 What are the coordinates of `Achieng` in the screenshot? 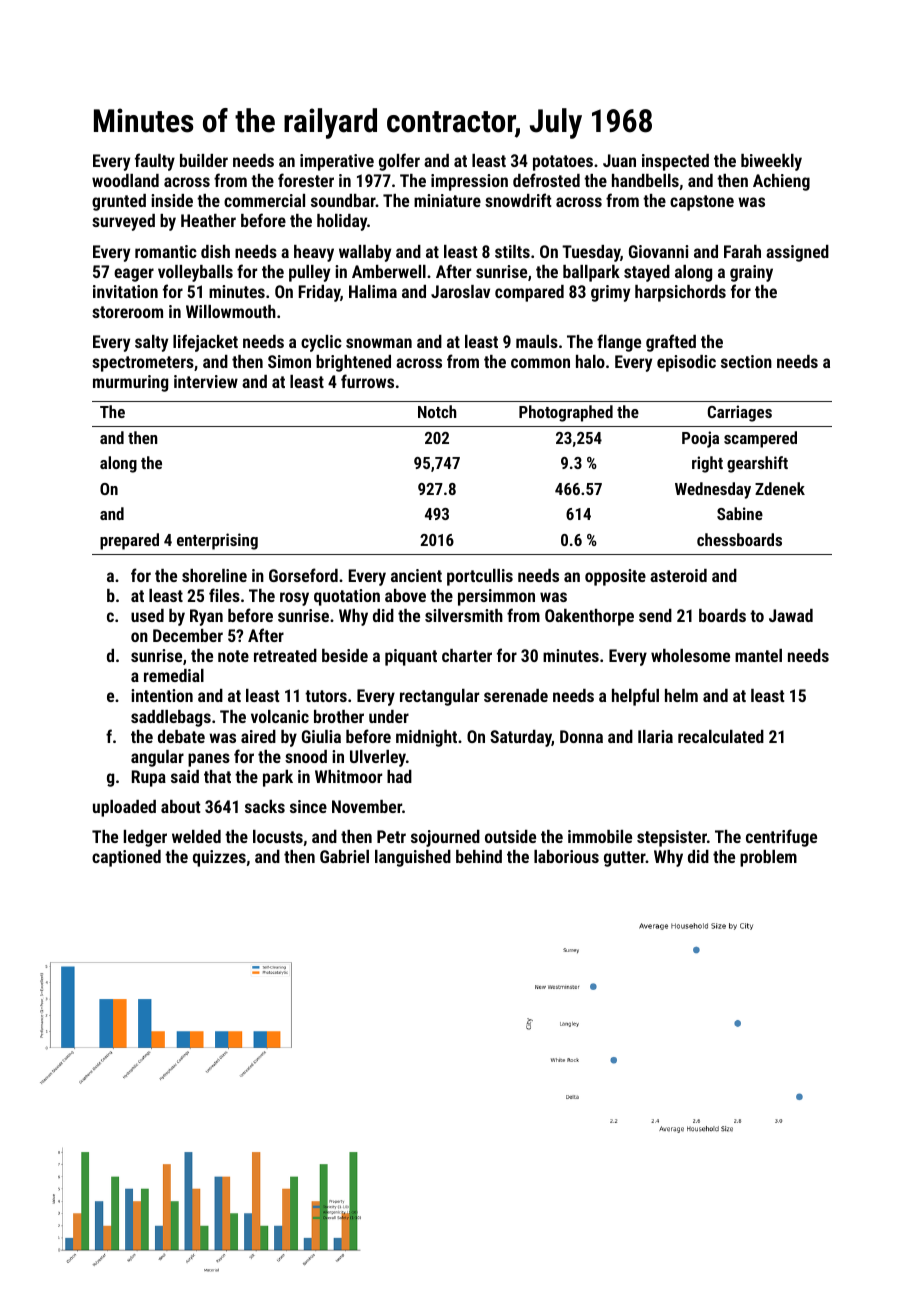 It's located at (781, 182).
